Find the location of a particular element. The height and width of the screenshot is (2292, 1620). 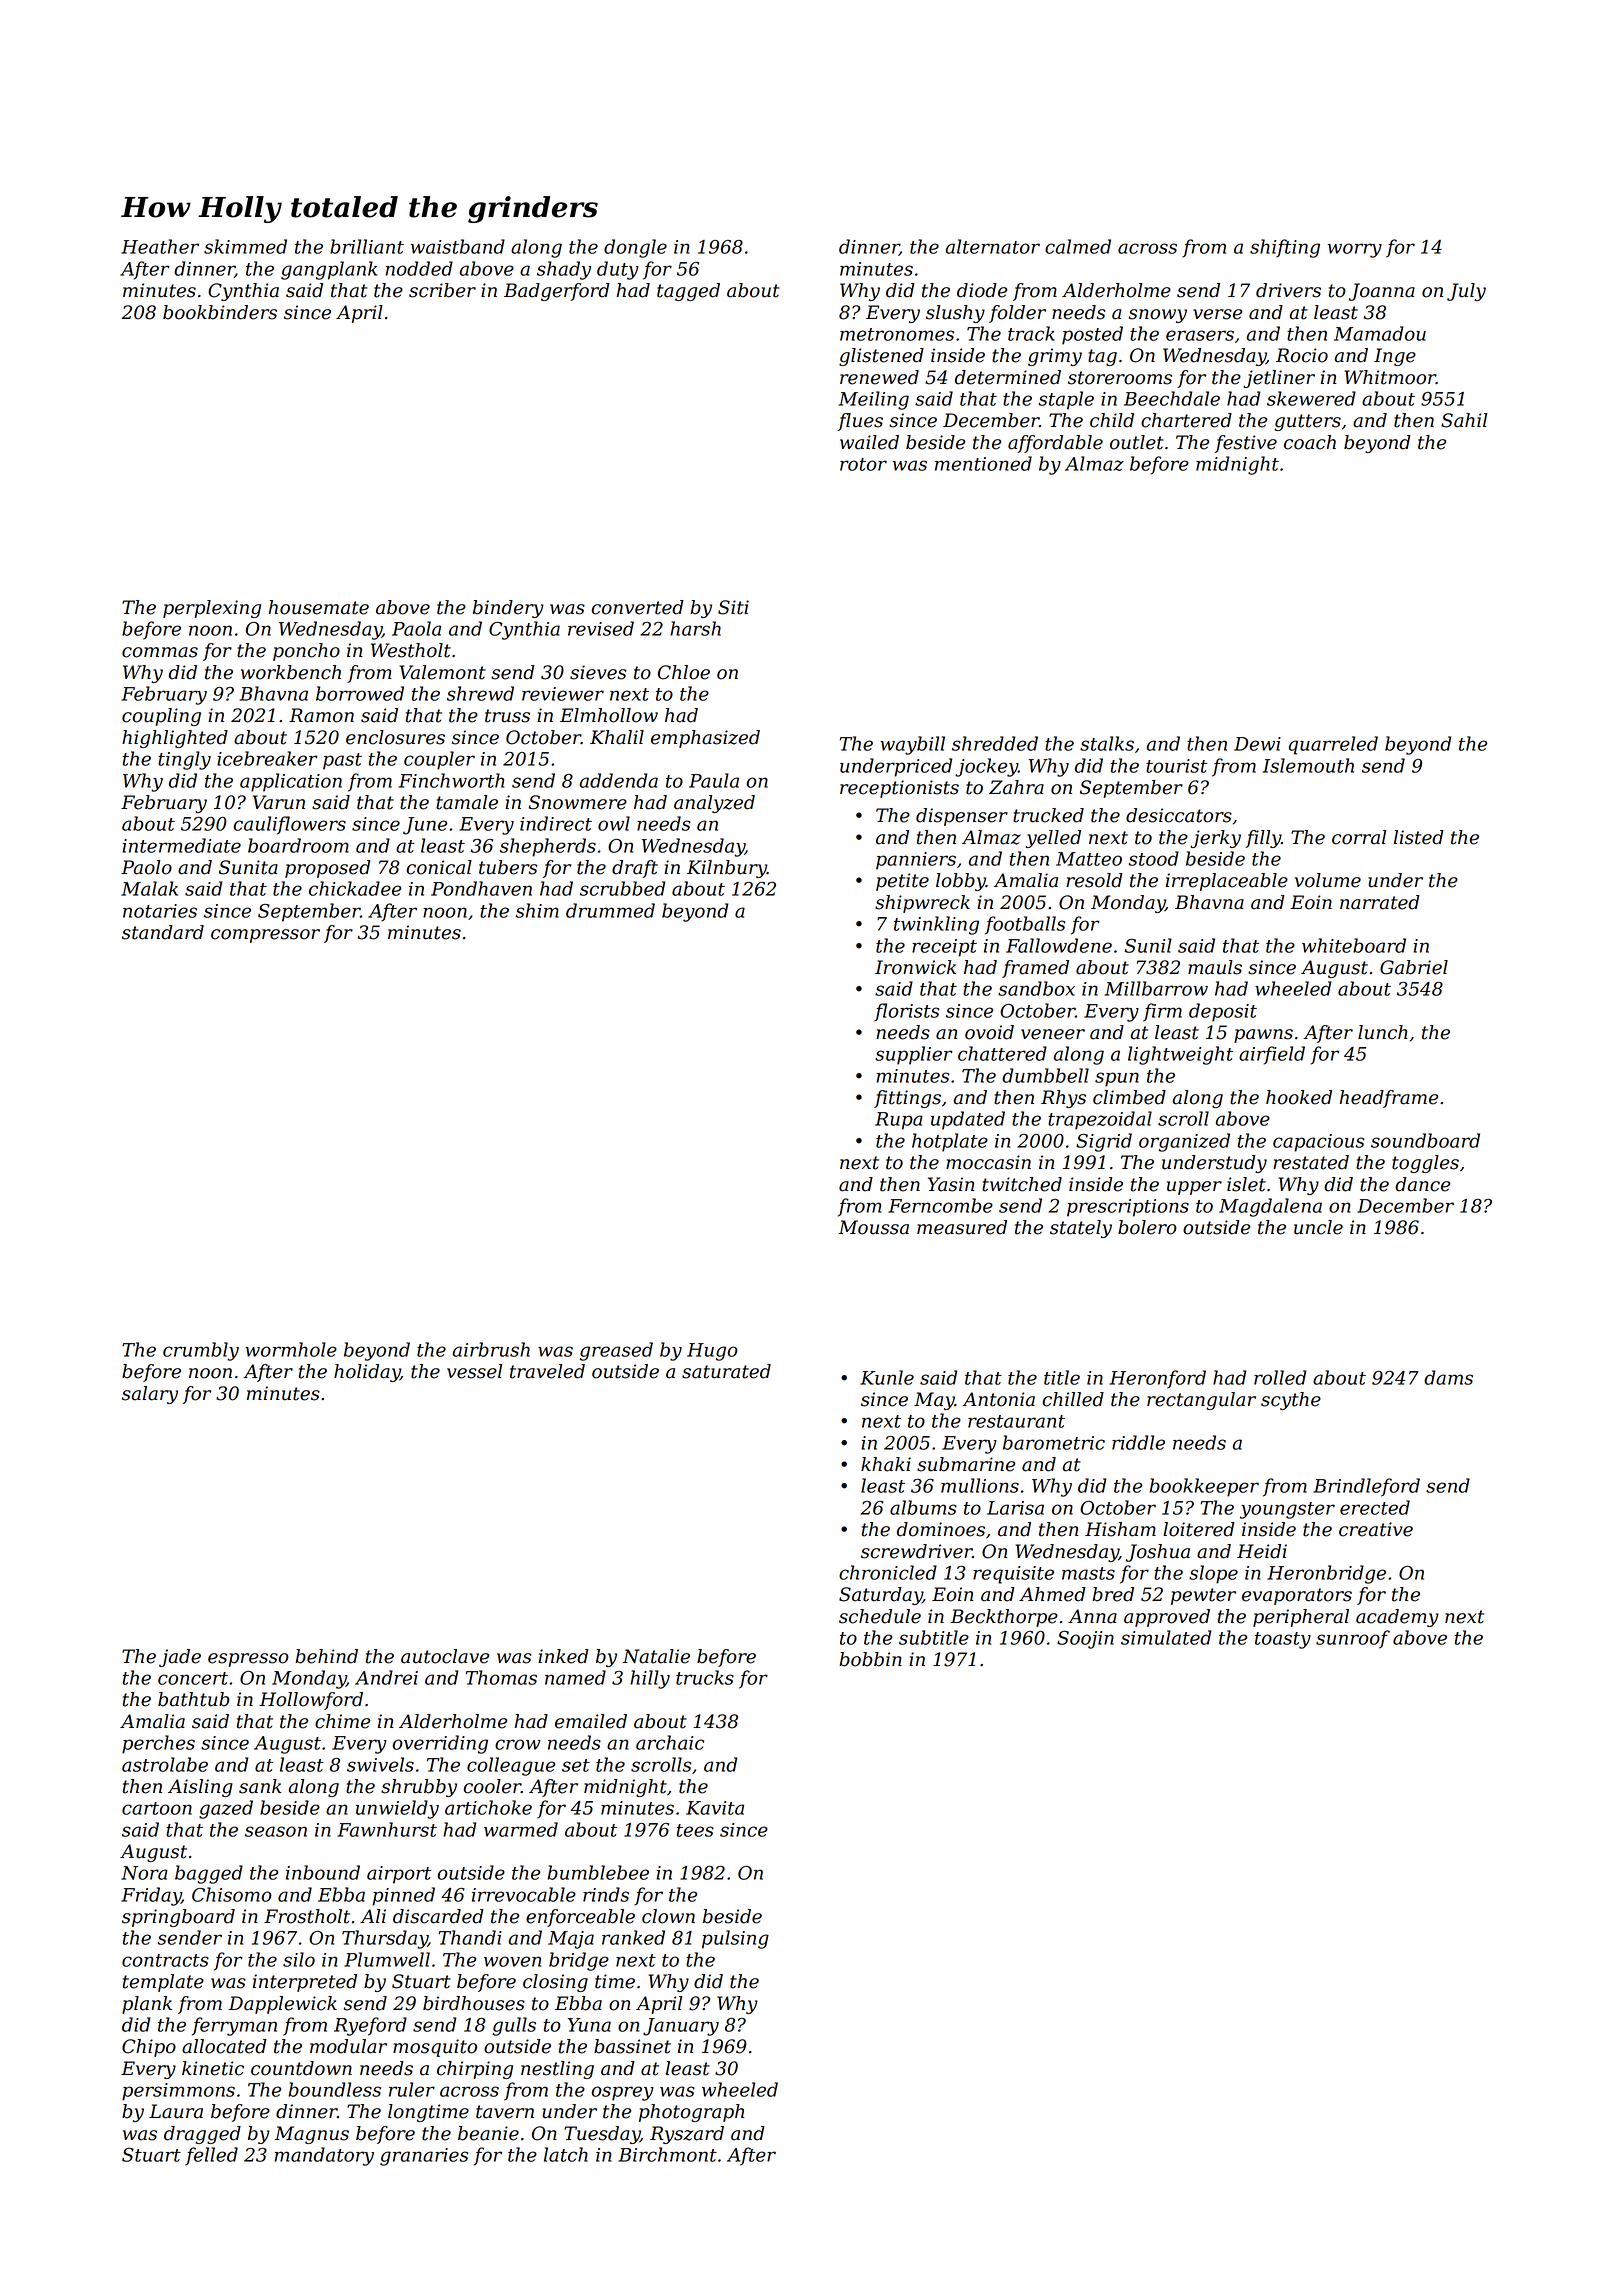

autoclave is located at coordinates (445, 1656).
